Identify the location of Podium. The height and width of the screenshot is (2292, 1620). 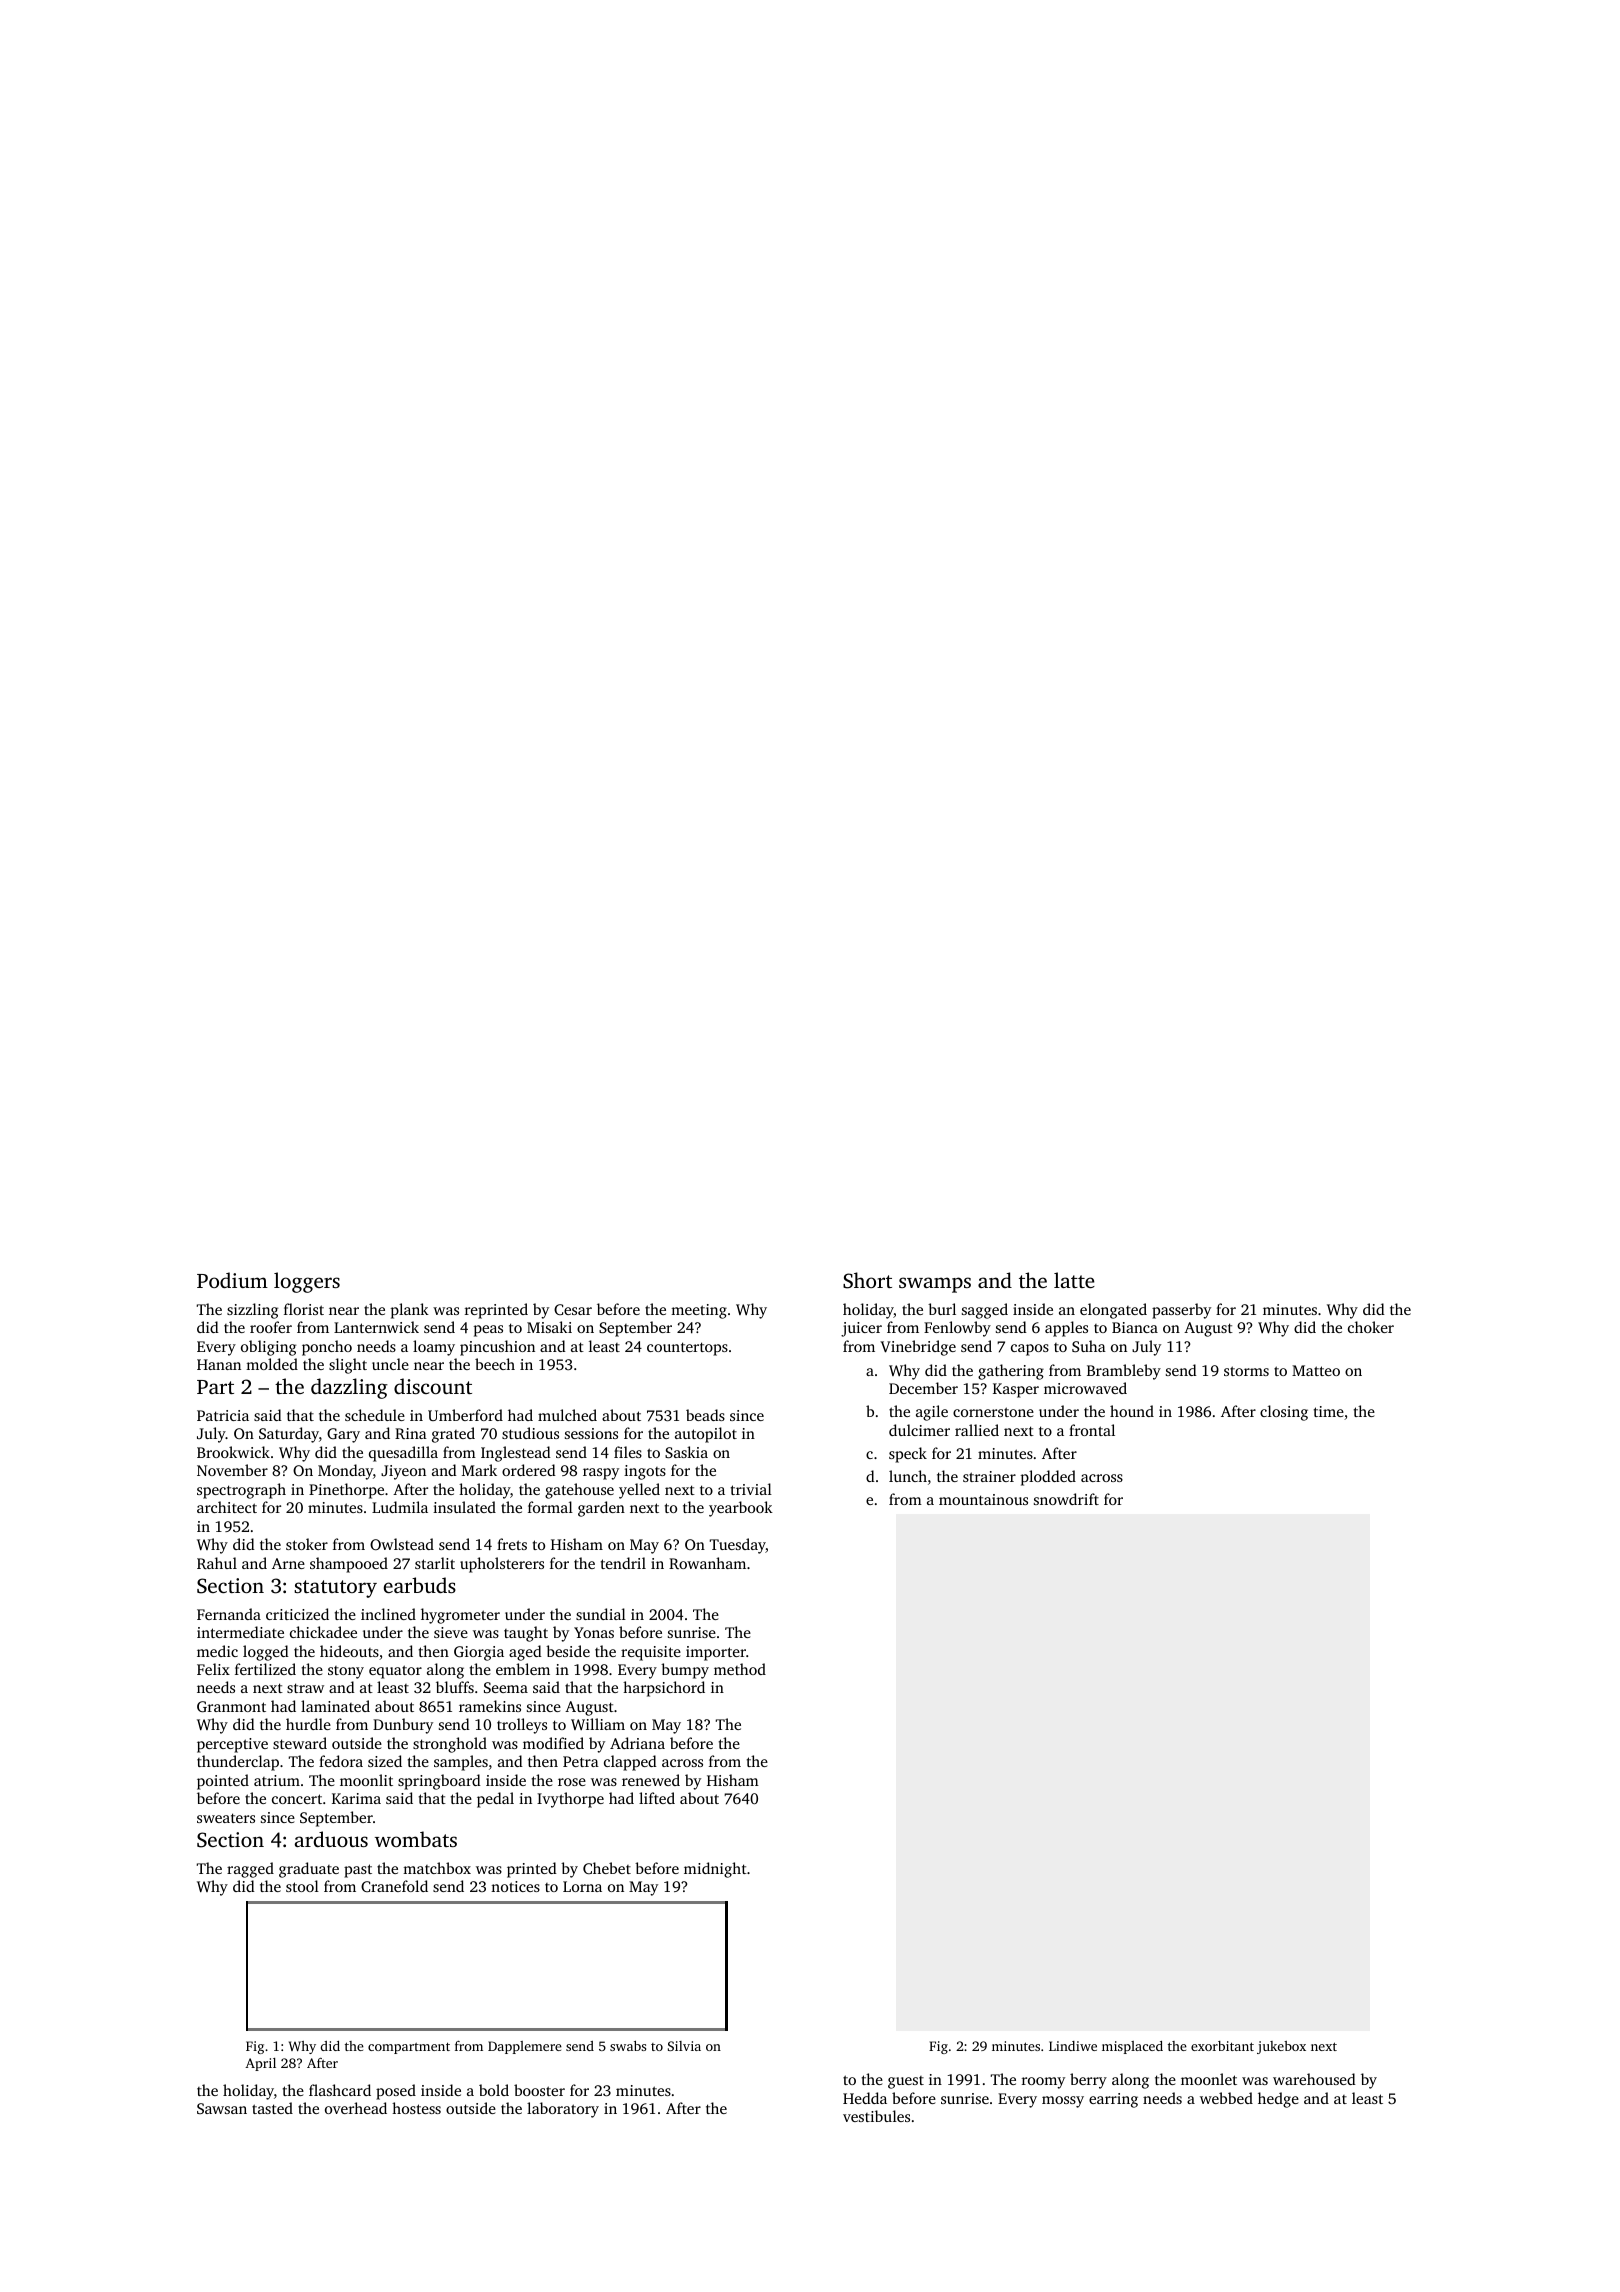
(232, 1280).
